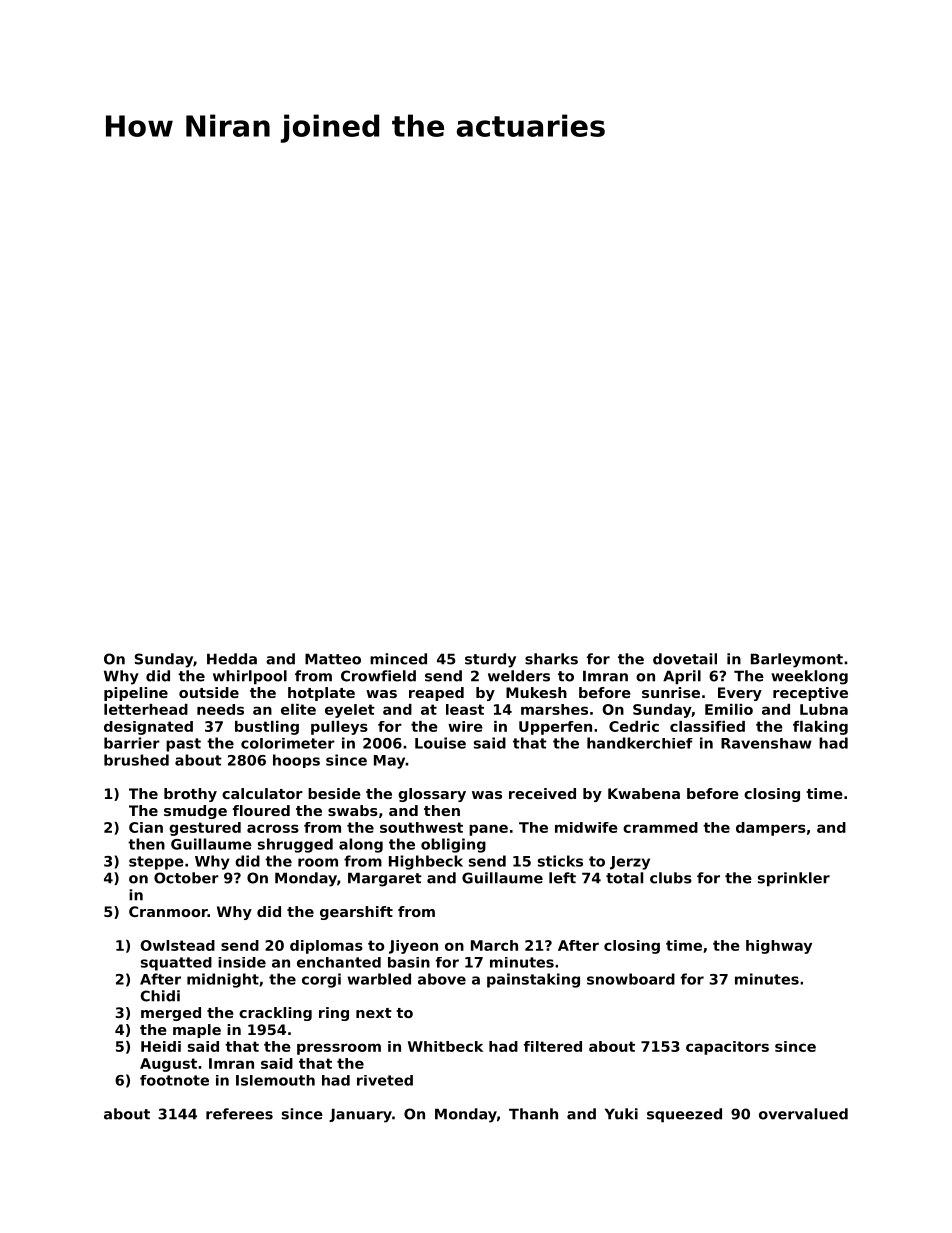  I want to click on minced, so click(398, 659).
